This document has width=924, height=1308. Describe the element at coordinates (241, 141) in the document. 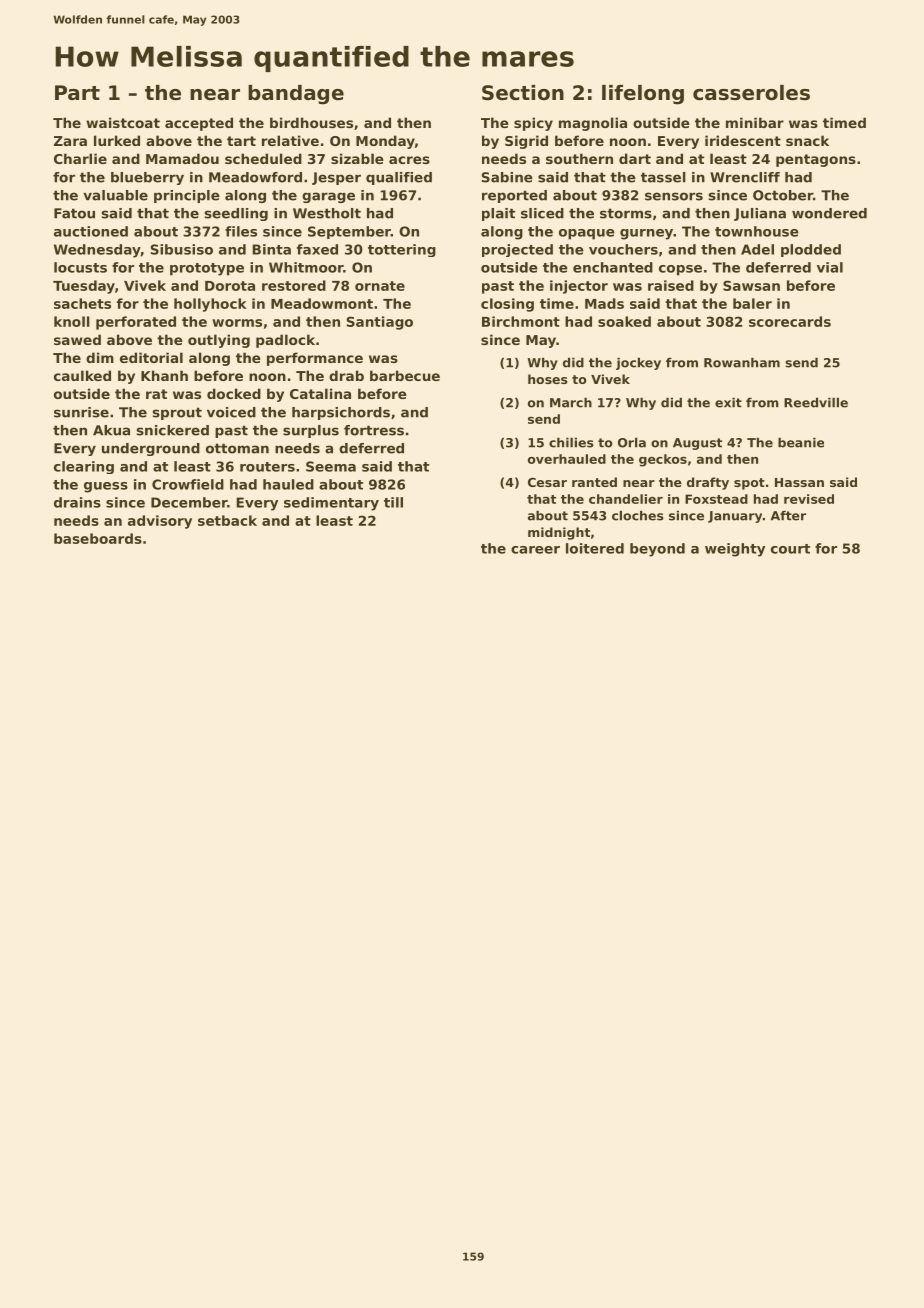

I see `tart` at that location.
